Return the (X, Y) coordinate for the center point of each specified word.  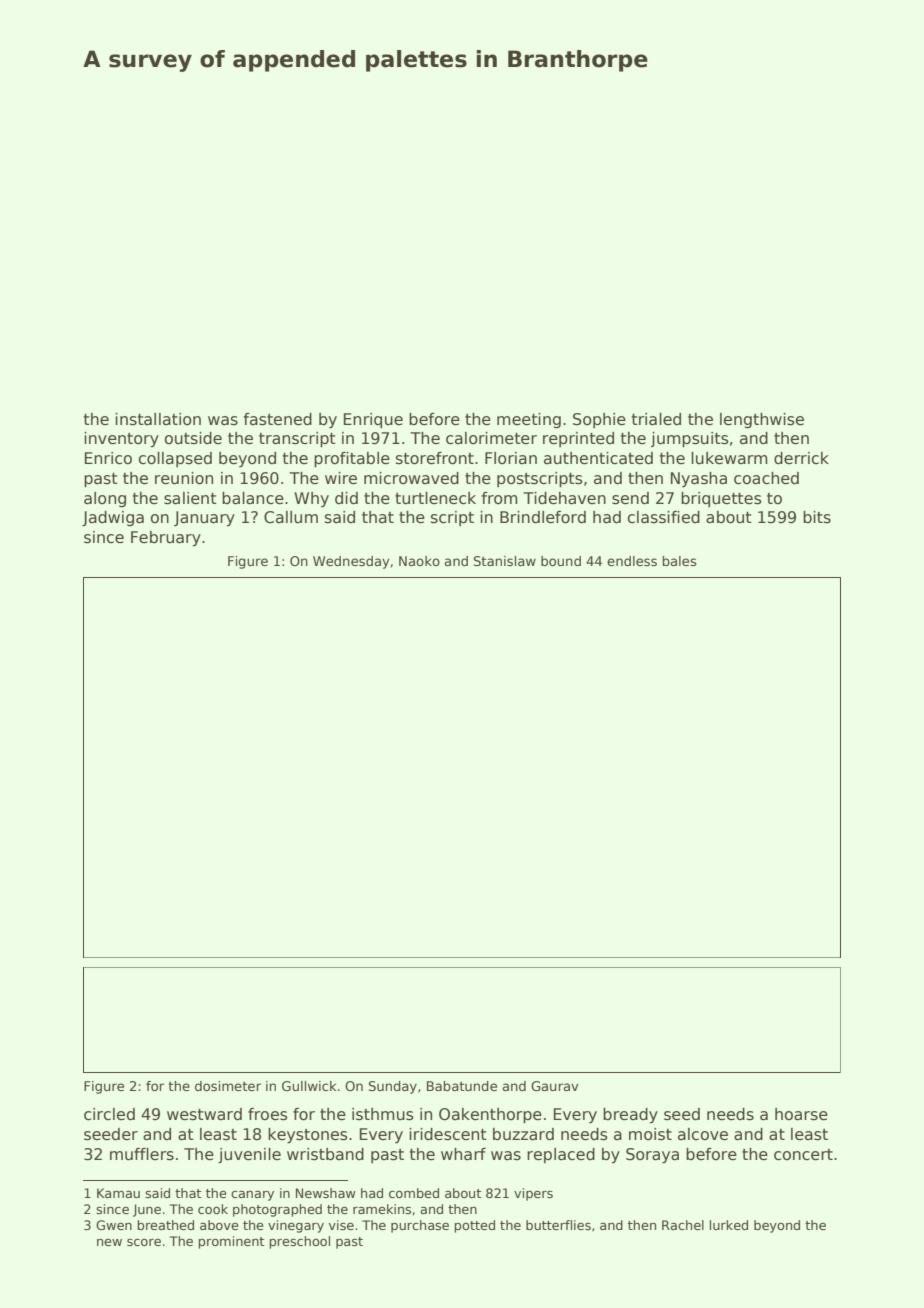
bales (680, 561)
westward (204, 1114)
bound (561, 561)
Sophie (599, 420)
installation (158, 419)
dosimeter (228, 1086)
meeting (529, 420)
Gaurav (555, 1086)
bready (630, 1115)
